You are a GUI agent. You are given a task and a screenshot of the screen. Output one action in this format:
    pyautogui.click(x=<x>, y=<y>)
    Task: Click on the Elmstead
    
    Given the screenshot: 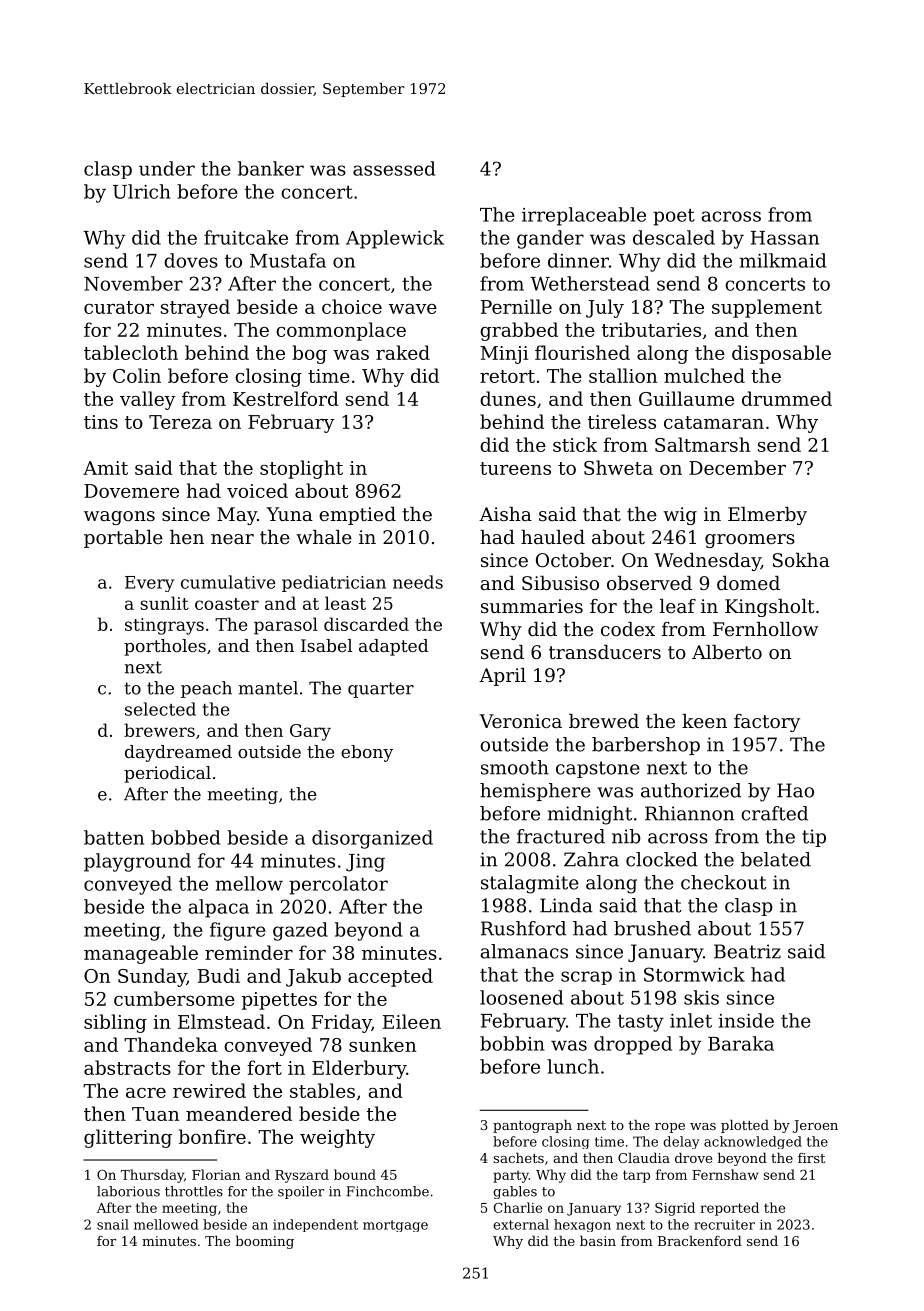 What is the action you would take?
    pyautogui.click(x=221, y=1021)
